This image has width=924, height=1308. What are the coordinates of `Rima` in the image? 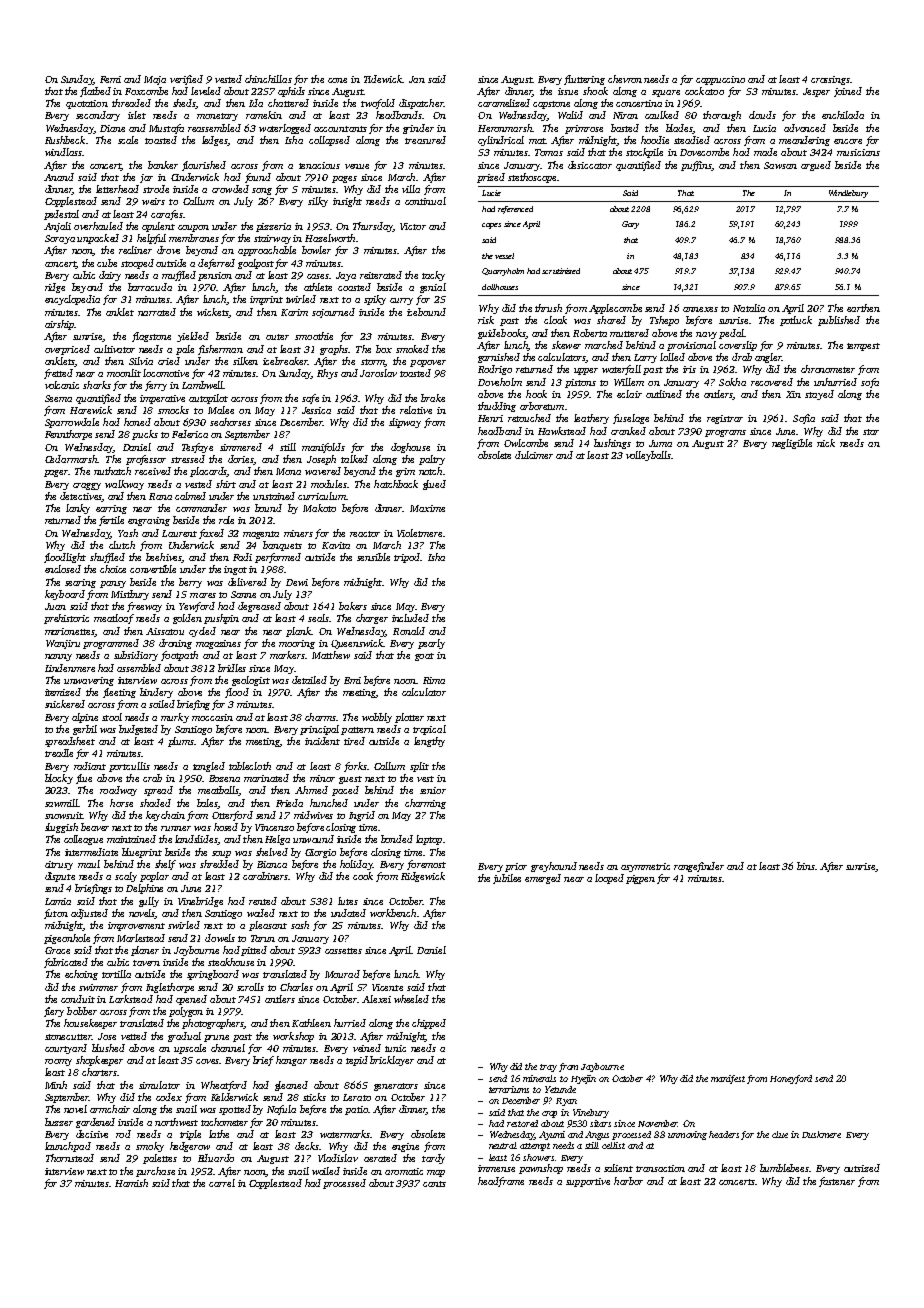 It's located at (434, 680).
